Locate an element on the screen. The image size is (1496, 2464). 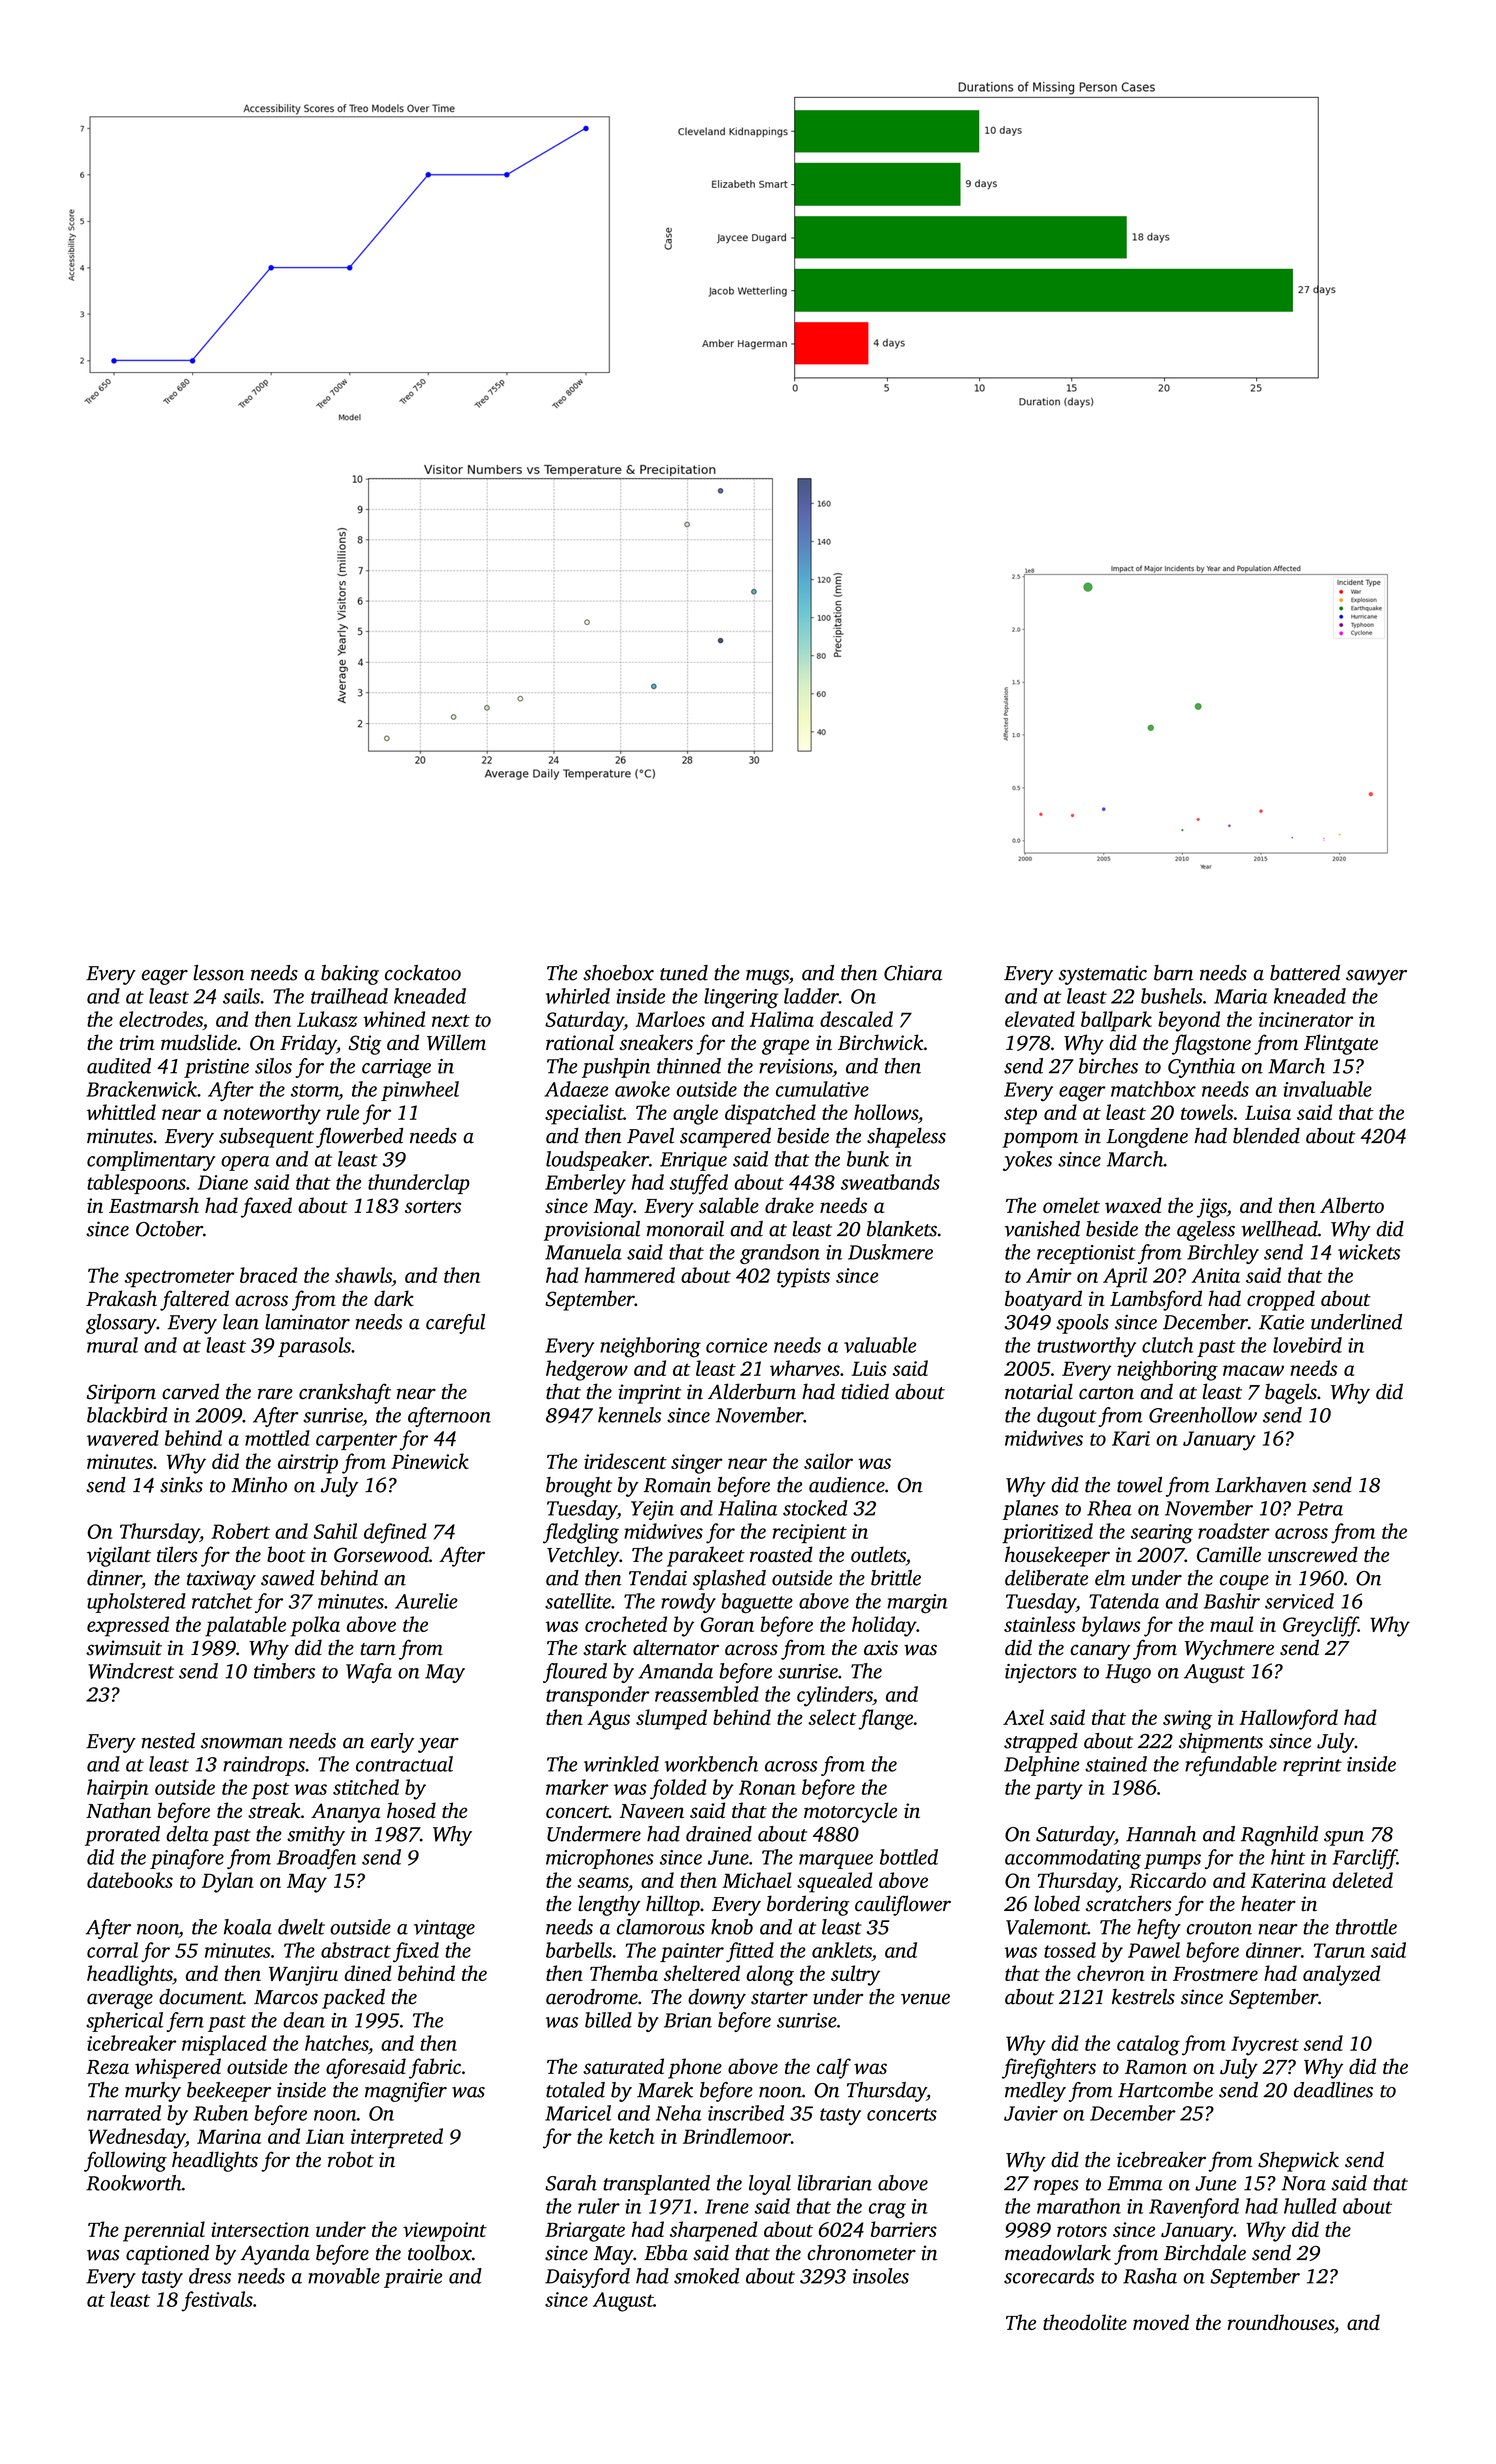
aerodrome is located at coordinates (592, 1997).
